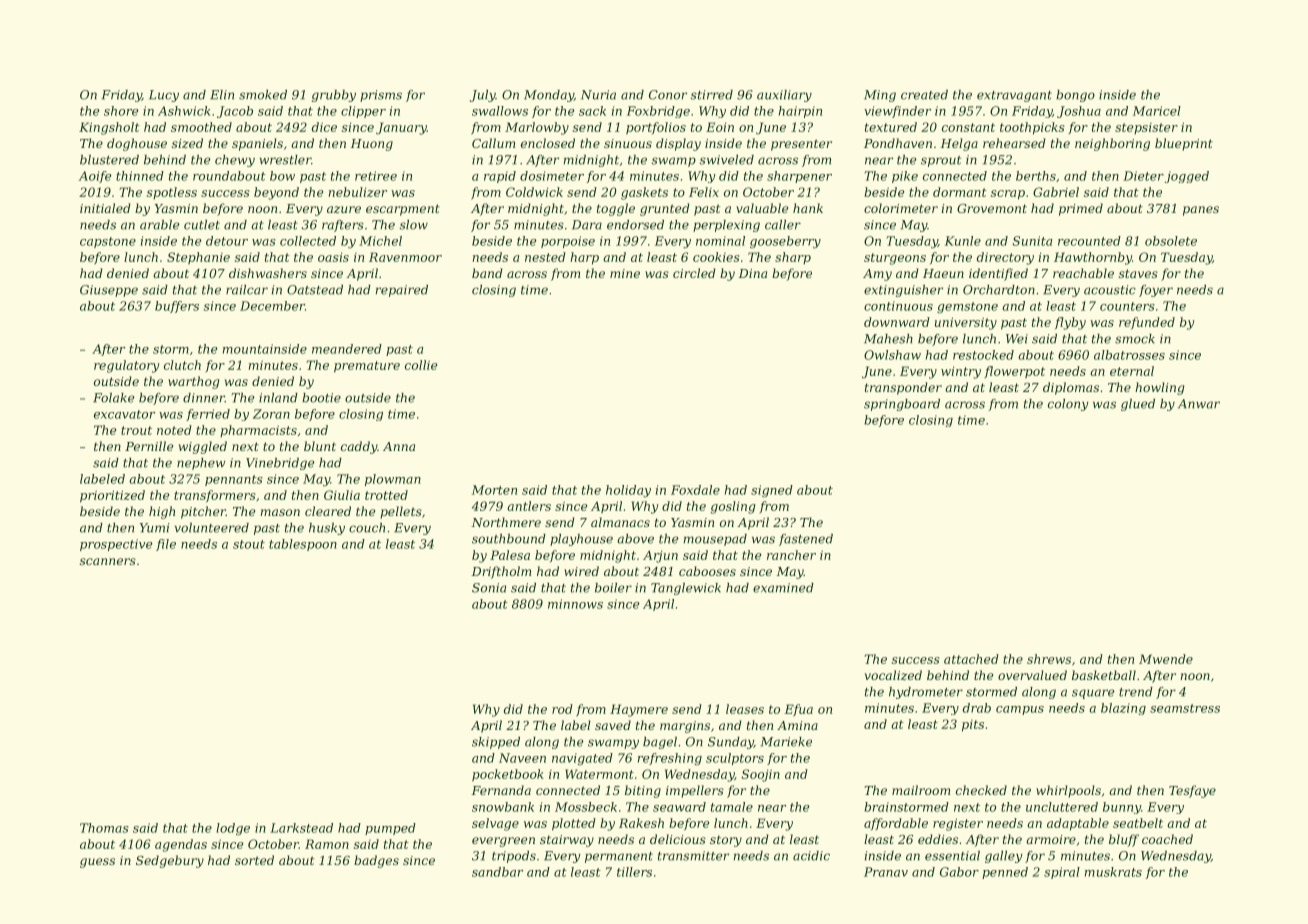 The image size is (1308, 924). Describe the element at coordinates (124, 414) in the screenshot. I see `excavator` at that location.
